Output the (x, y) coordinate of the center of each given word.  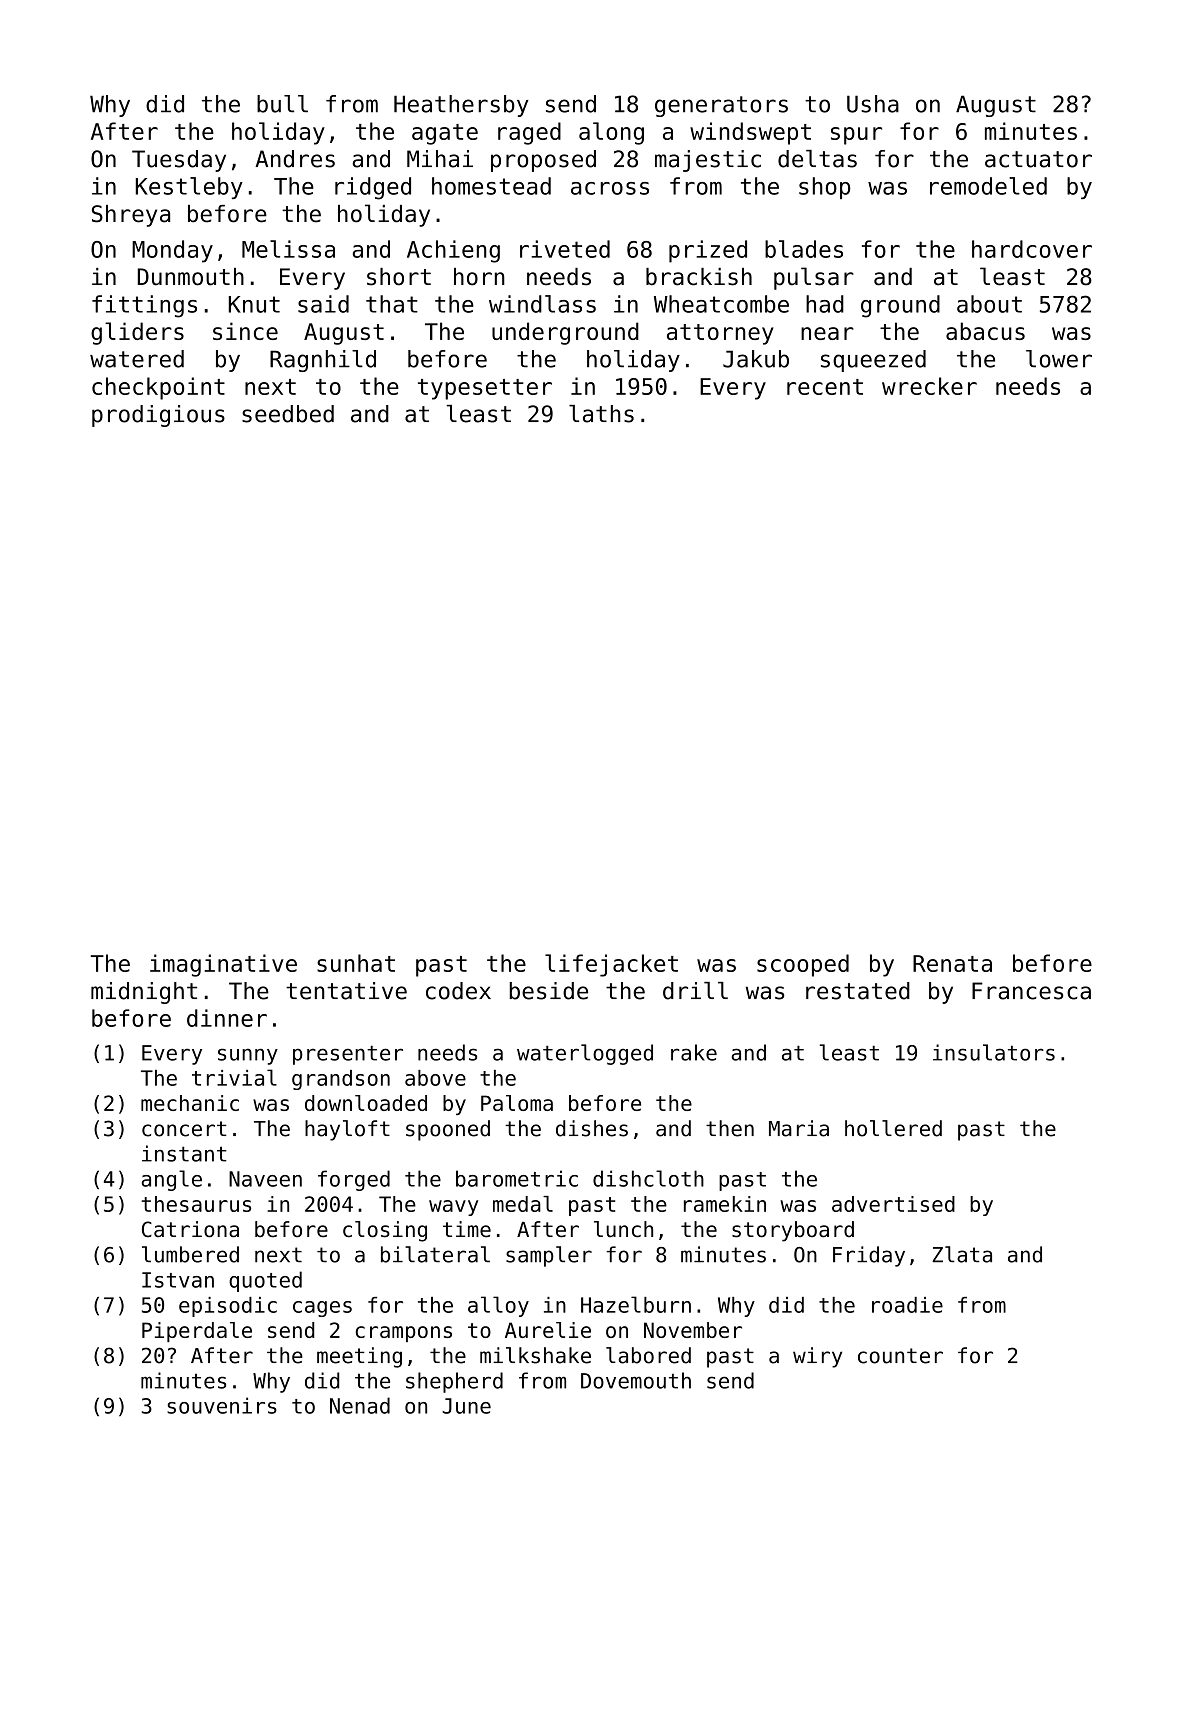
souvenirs (222, 1405)
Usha (873, 104)
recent (825, 387)
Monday (172, 251)
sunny (248, 1056)
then (730, 1128)
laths (601, 414)
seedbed (288, 414)
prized (708, 251)
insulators (994, 1052)
